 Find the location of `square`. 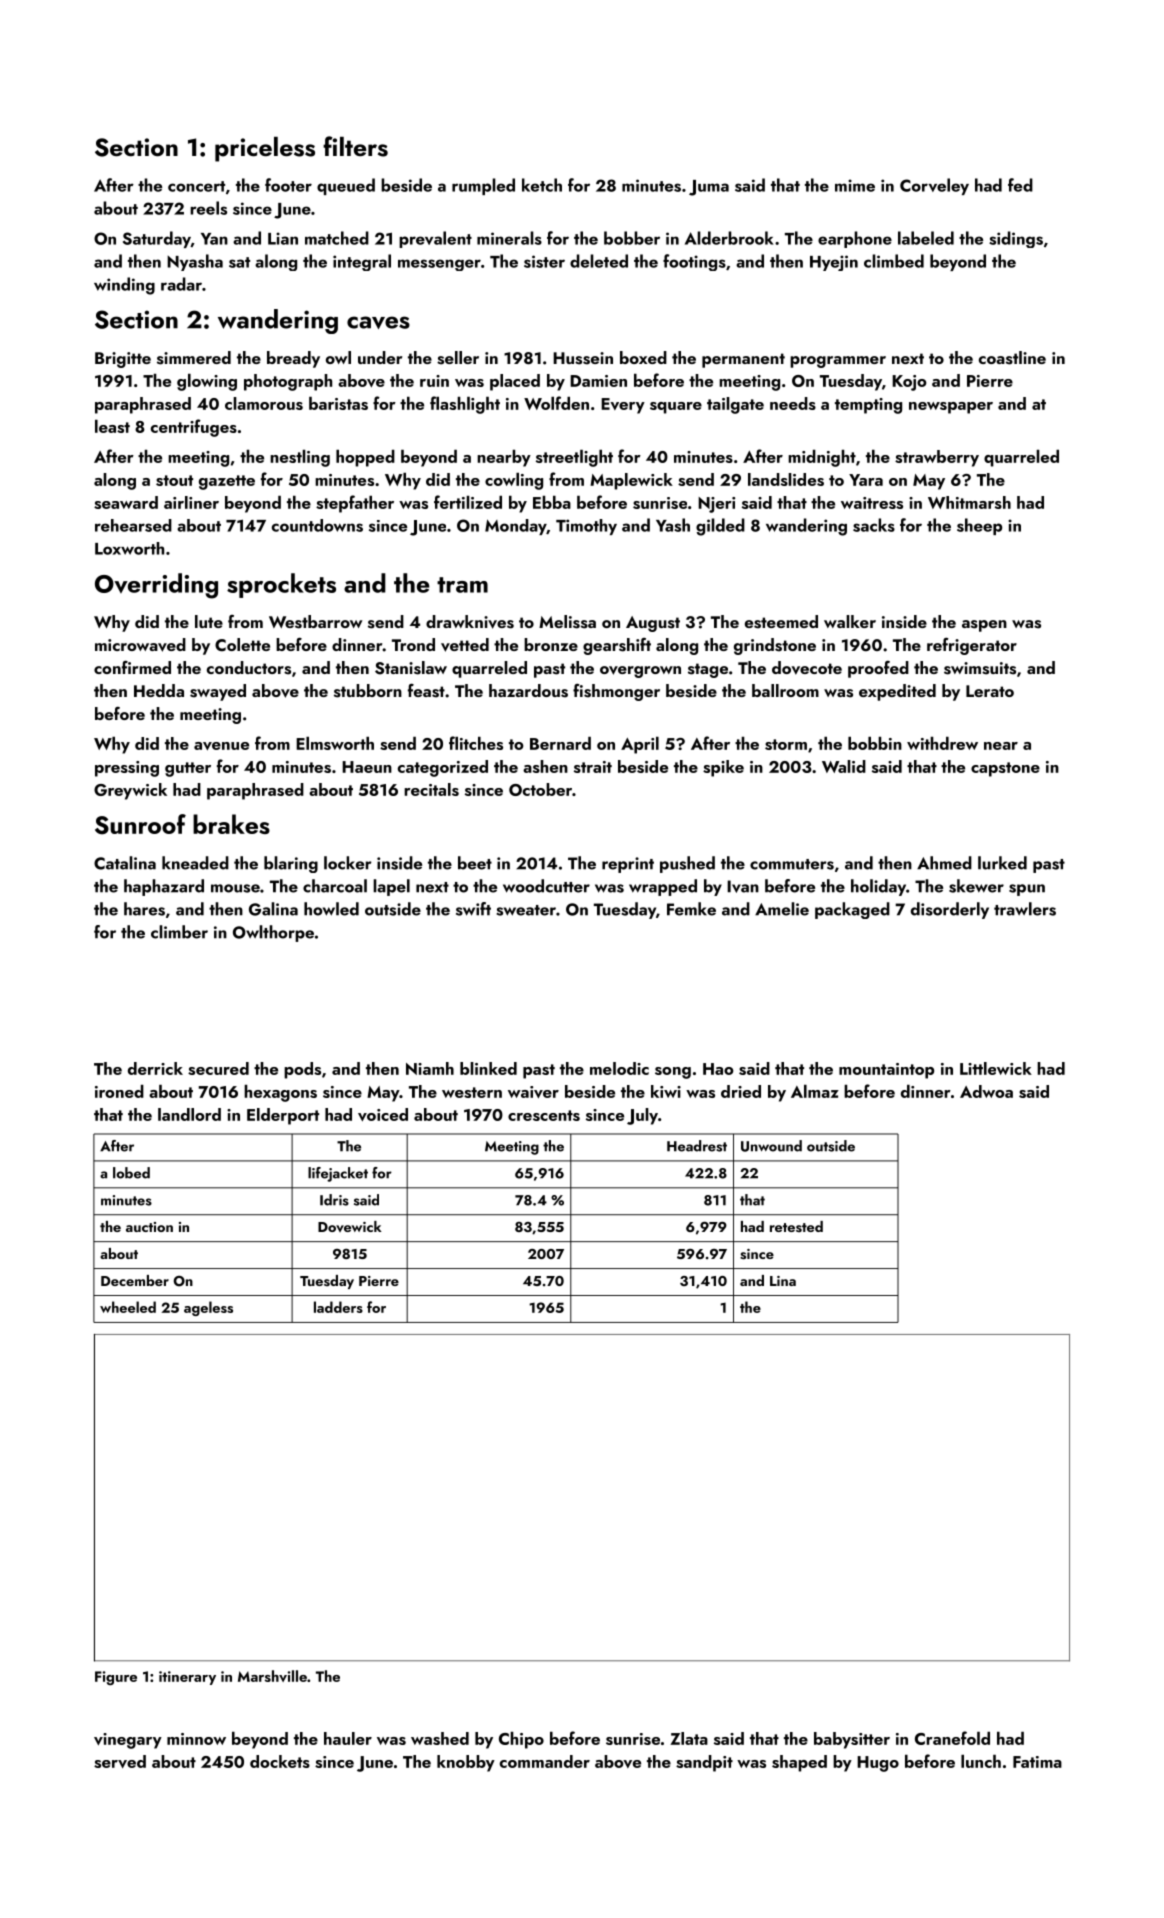

square is located at coordinates (676, 408).
